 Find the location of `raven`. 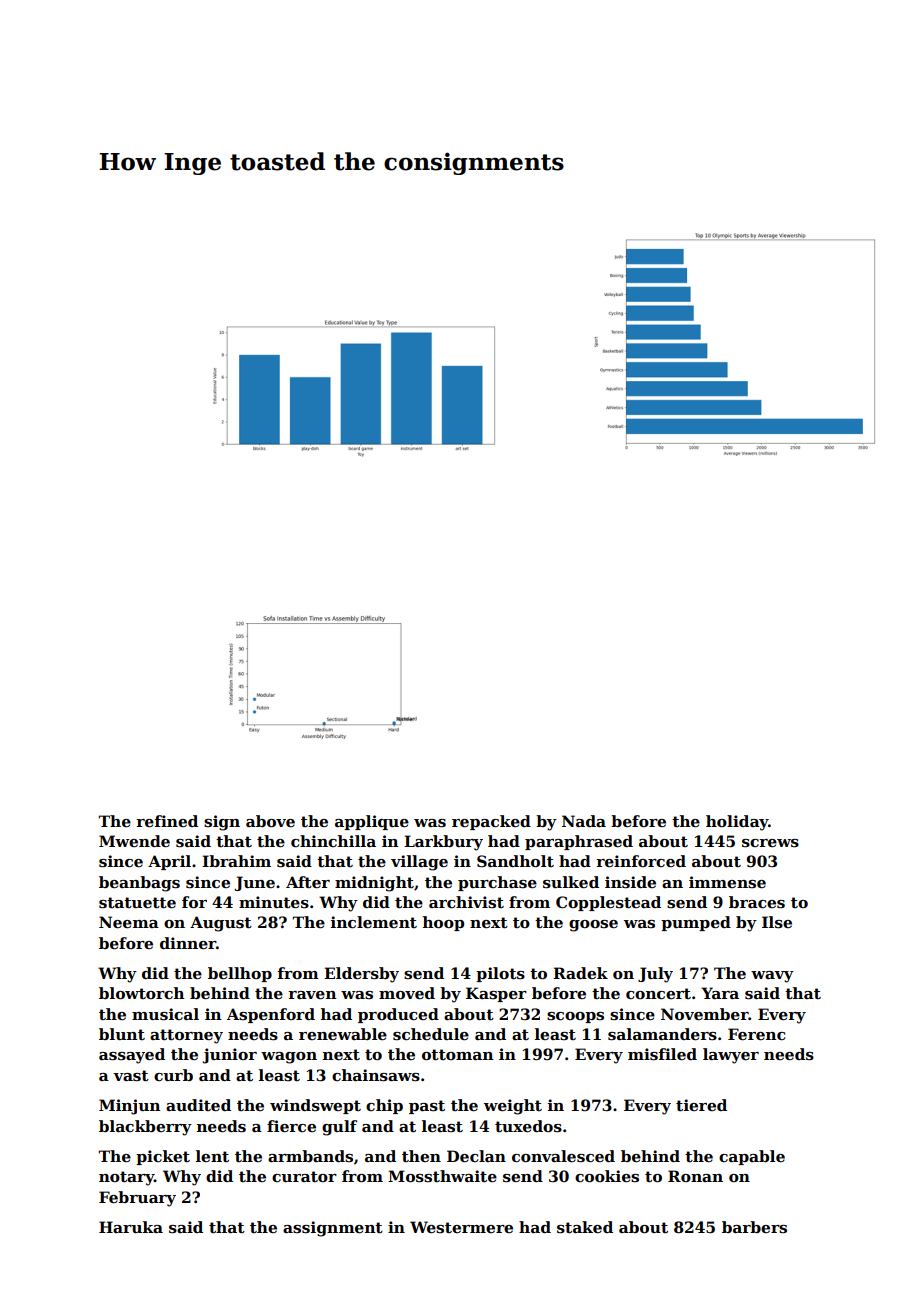

raven is located at coordinates (312, 995).
